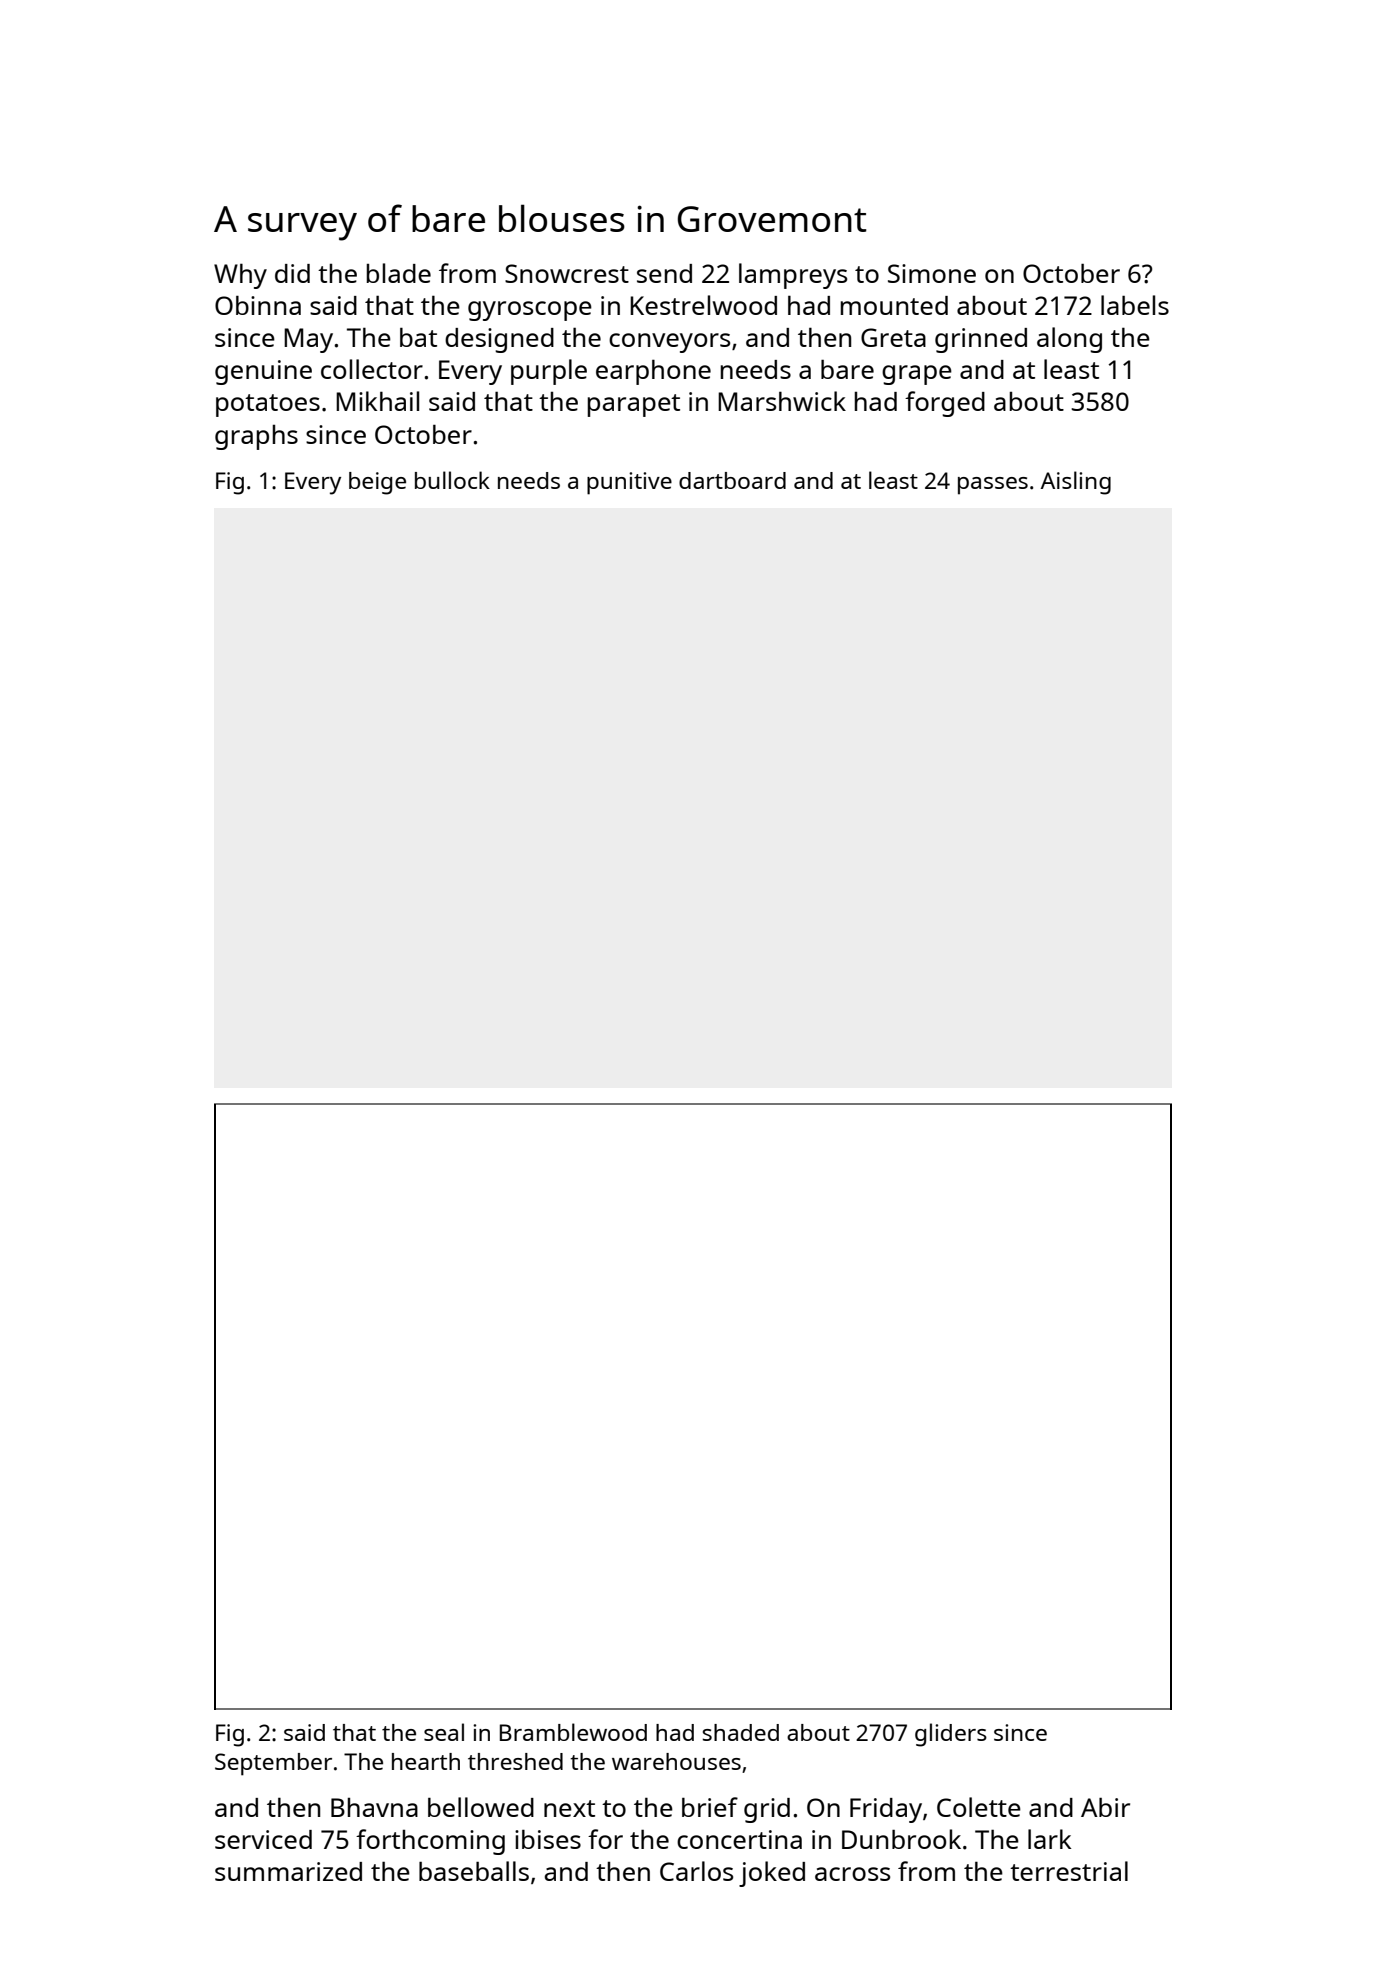 This page has height=1969, width=1386. Describe the element at coordinates (629, 483) in the page. I see `punitive` at that location.
